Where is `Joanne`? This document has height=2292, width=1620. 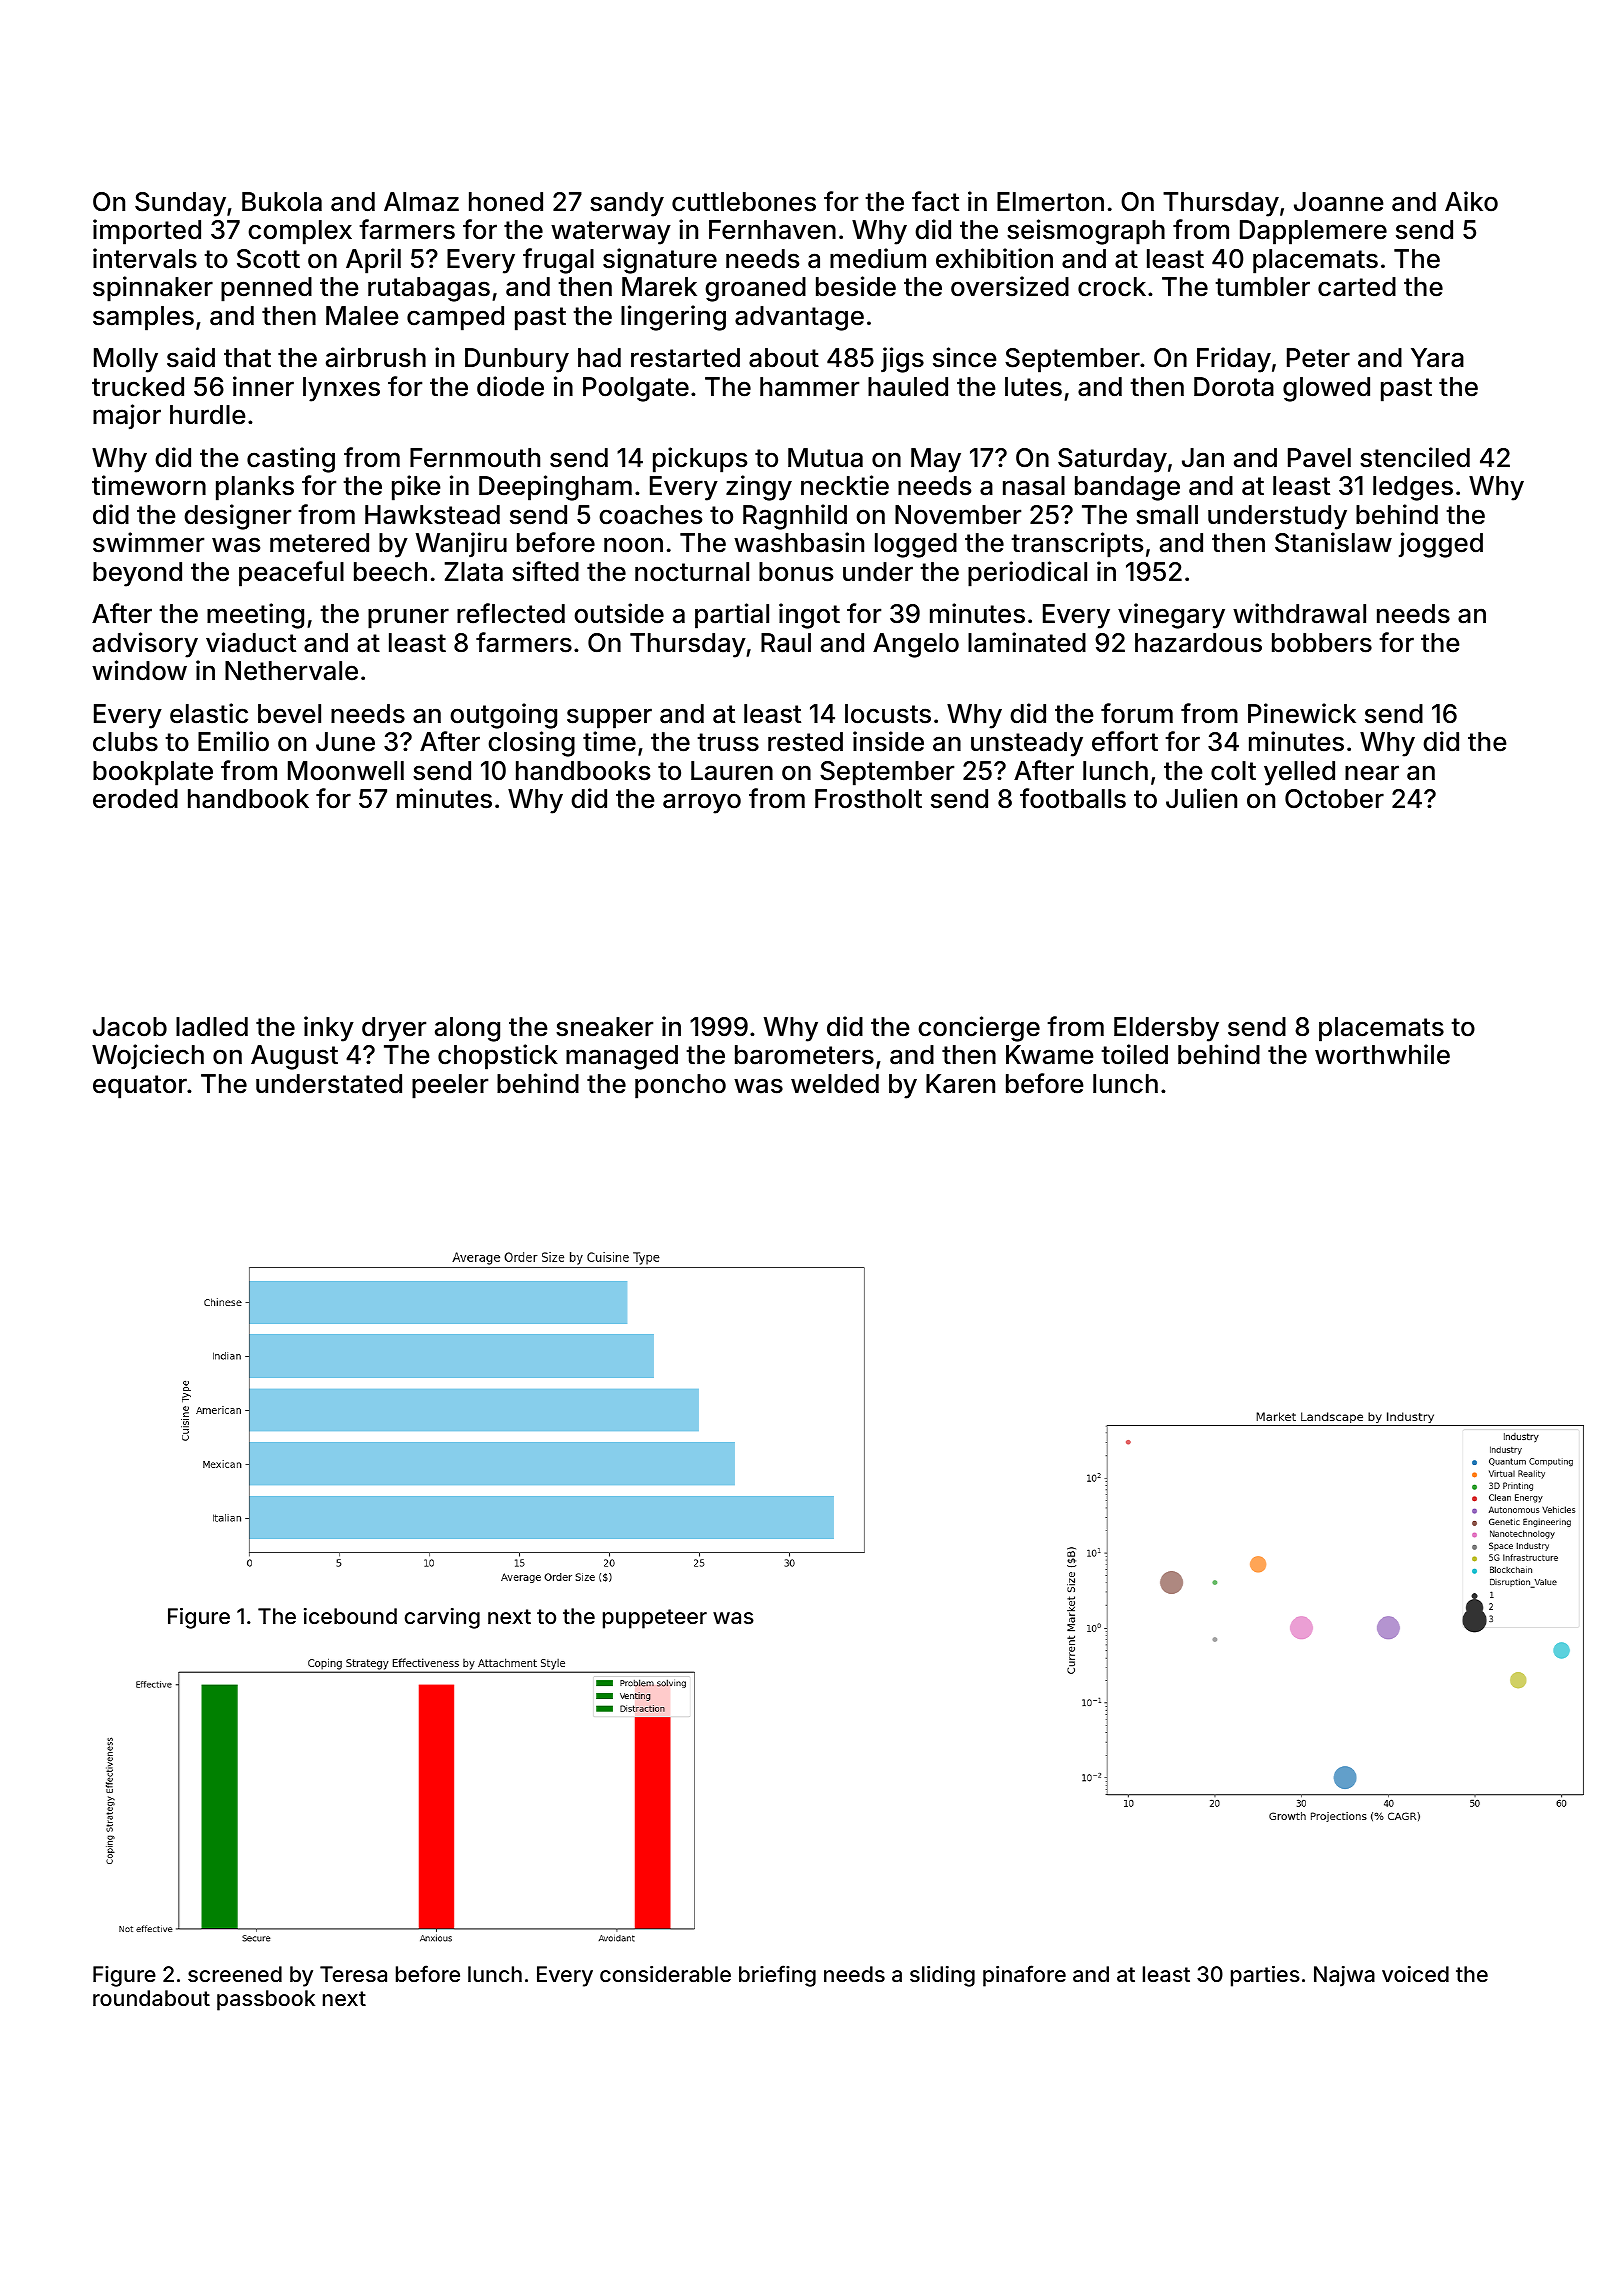 Joanne is located at coordinates (1339, 202).
